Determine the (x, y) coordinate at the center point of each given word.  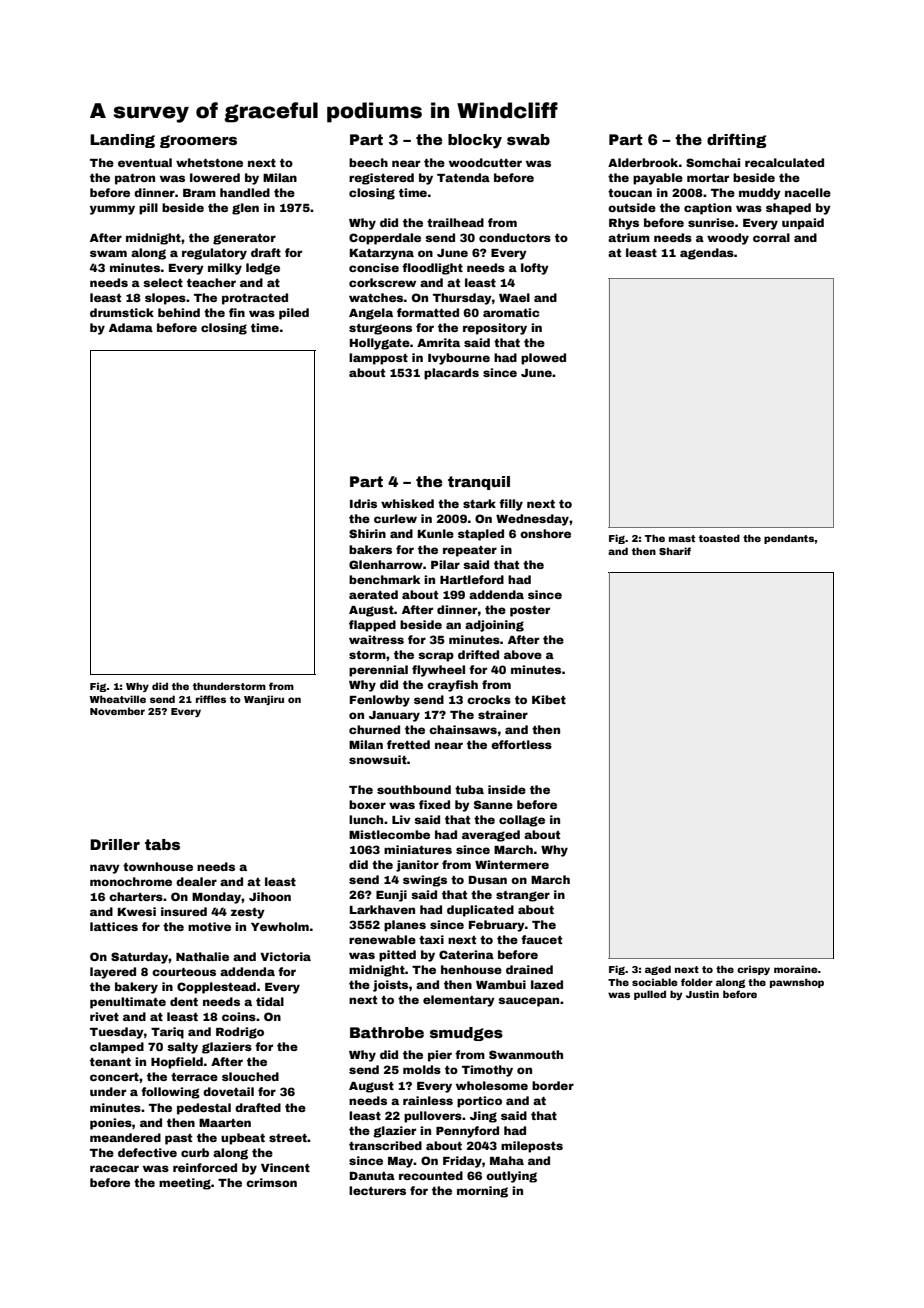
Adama (131, 327)
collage (522, 821)
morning (482, 1192)
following (170, 1093)
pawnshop (797, 983)
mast (682, 538)
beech (368, 162)
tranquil (479, 483)
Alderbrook (643, 162)
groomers (198, 141)
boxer (367, 804)
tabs (162, 844)
